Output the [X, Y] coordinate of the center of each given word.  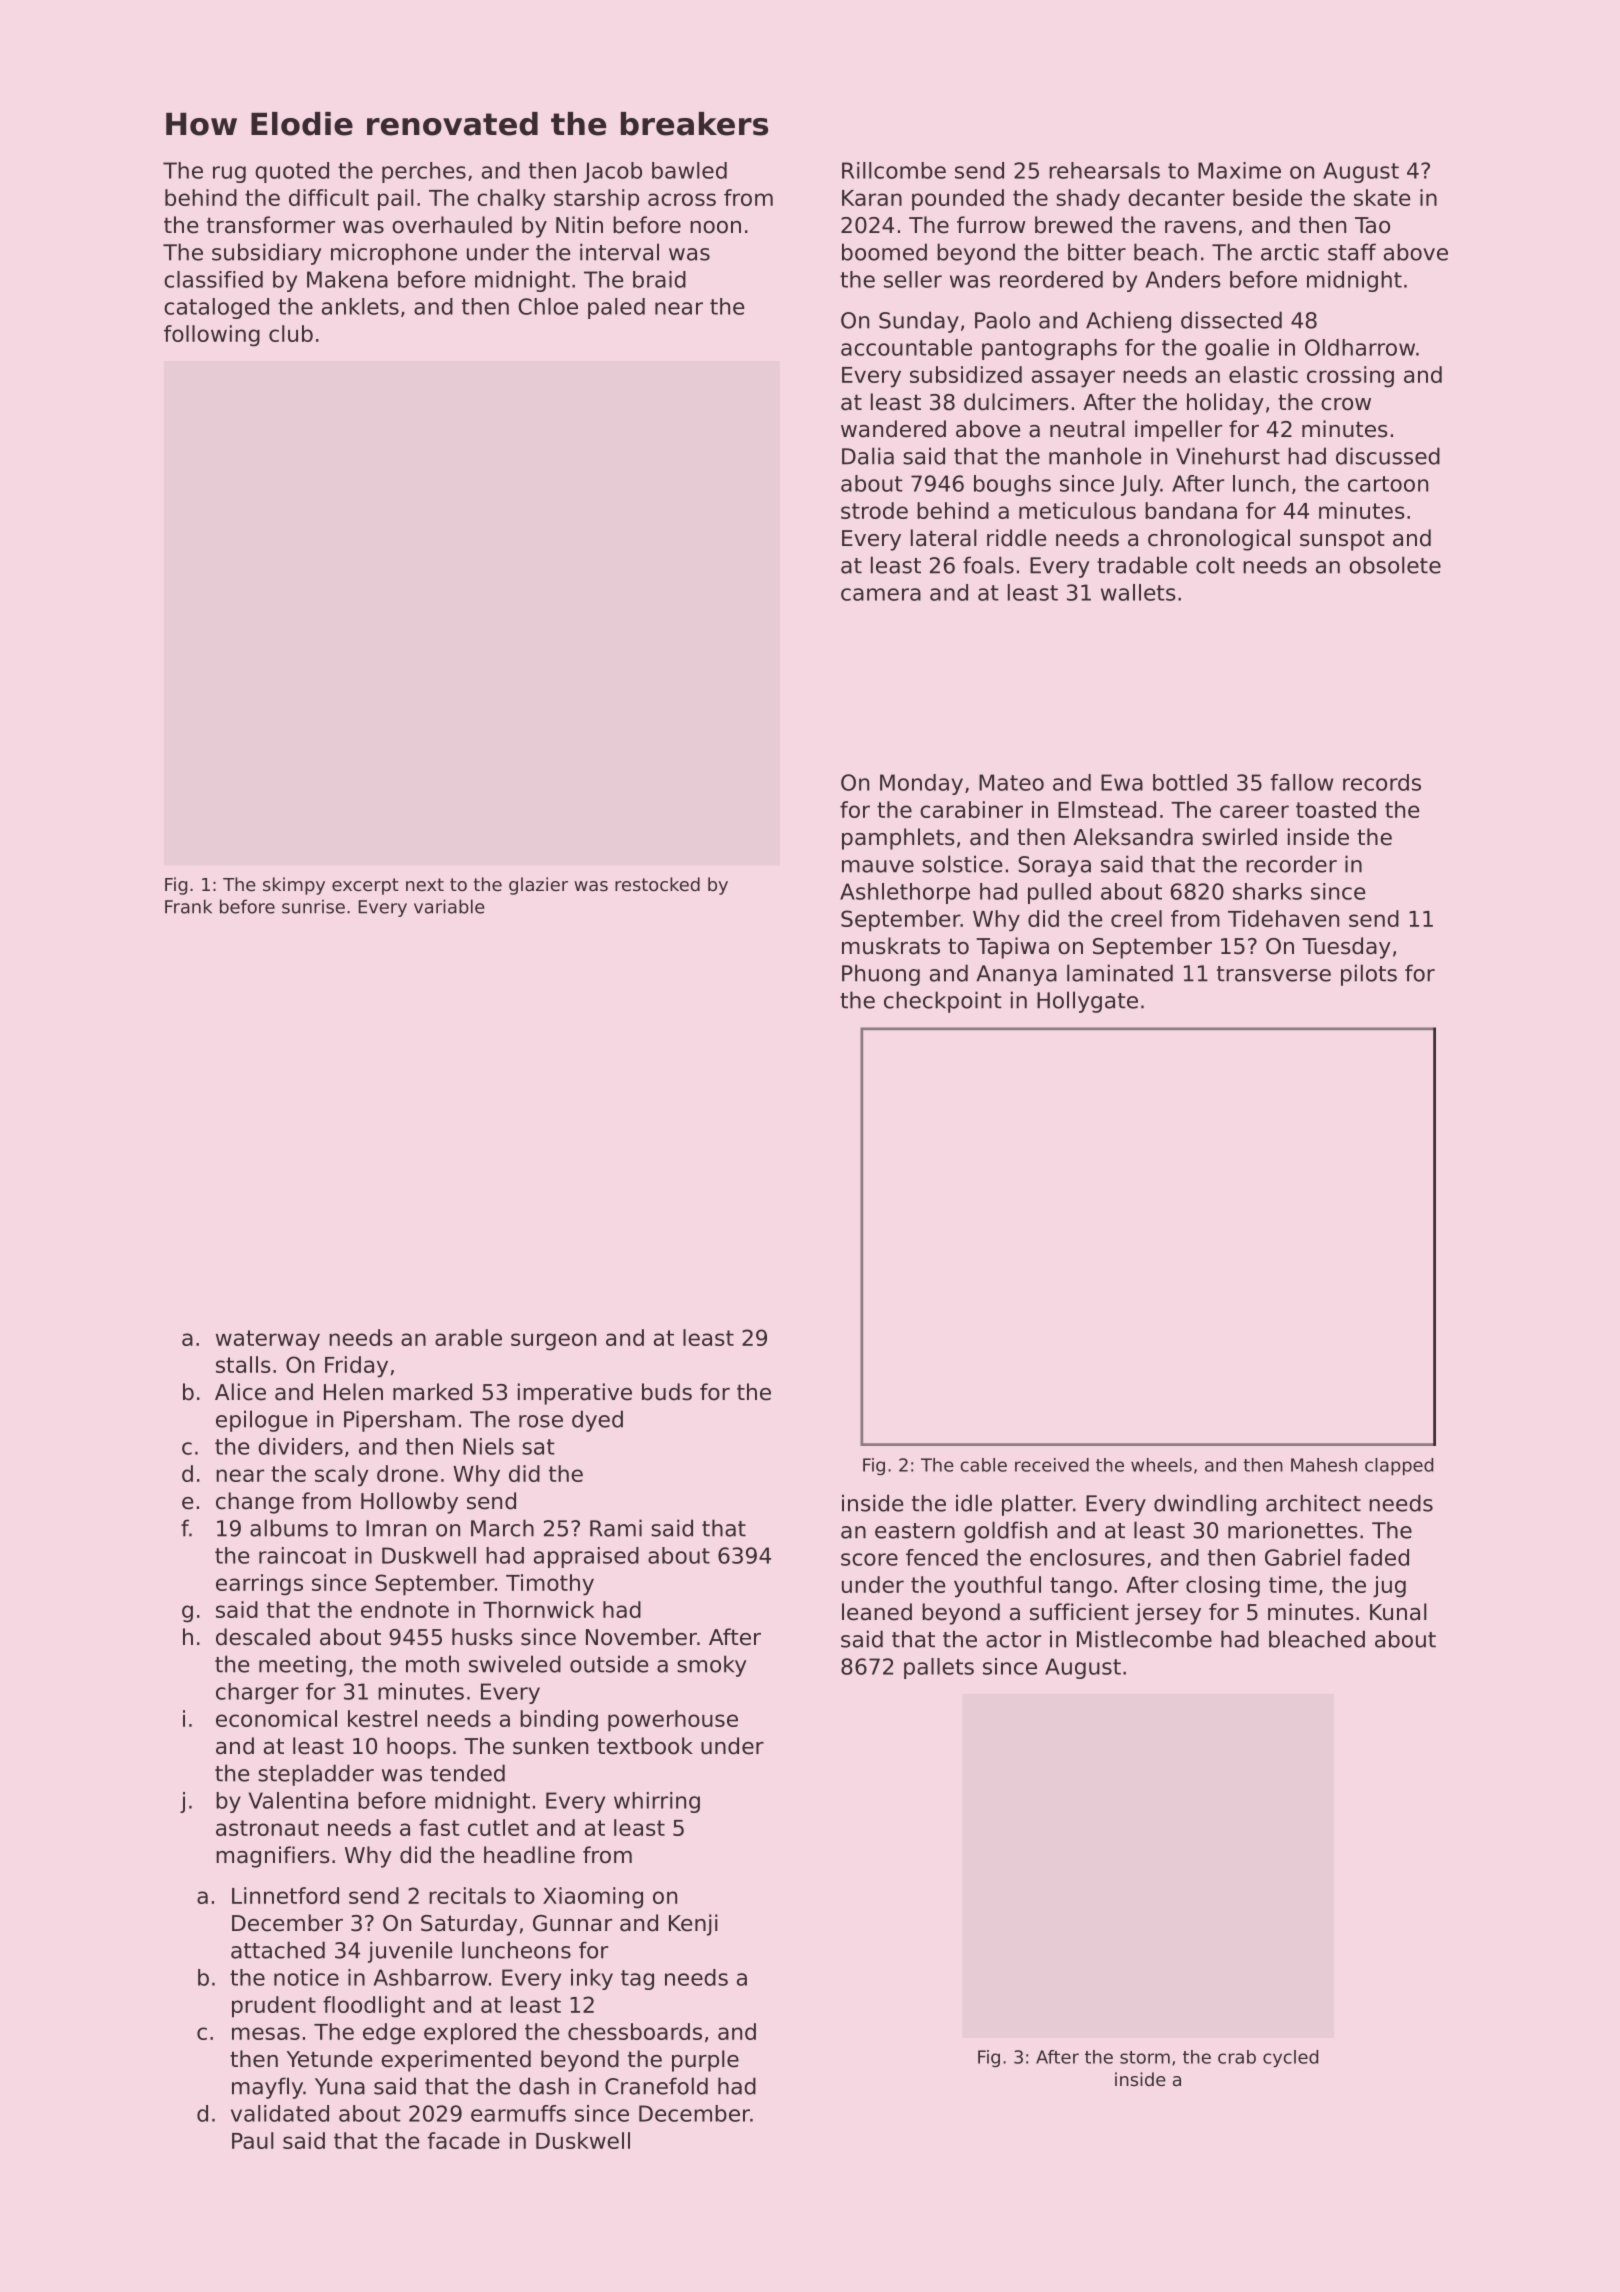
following [212, 336]
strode [874, 510]
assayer [1073, 379]
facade [464, 2140]
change [255, 1503]
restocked [657, 884]
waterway [268, 1340]
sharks [1267, 891]
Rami [616, 1528]
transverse [1274, 974]
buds [667, 1392]
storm [1145, 2057]
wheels [1161, 1465]
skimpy [294, 886]
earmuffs [518, 2113]
